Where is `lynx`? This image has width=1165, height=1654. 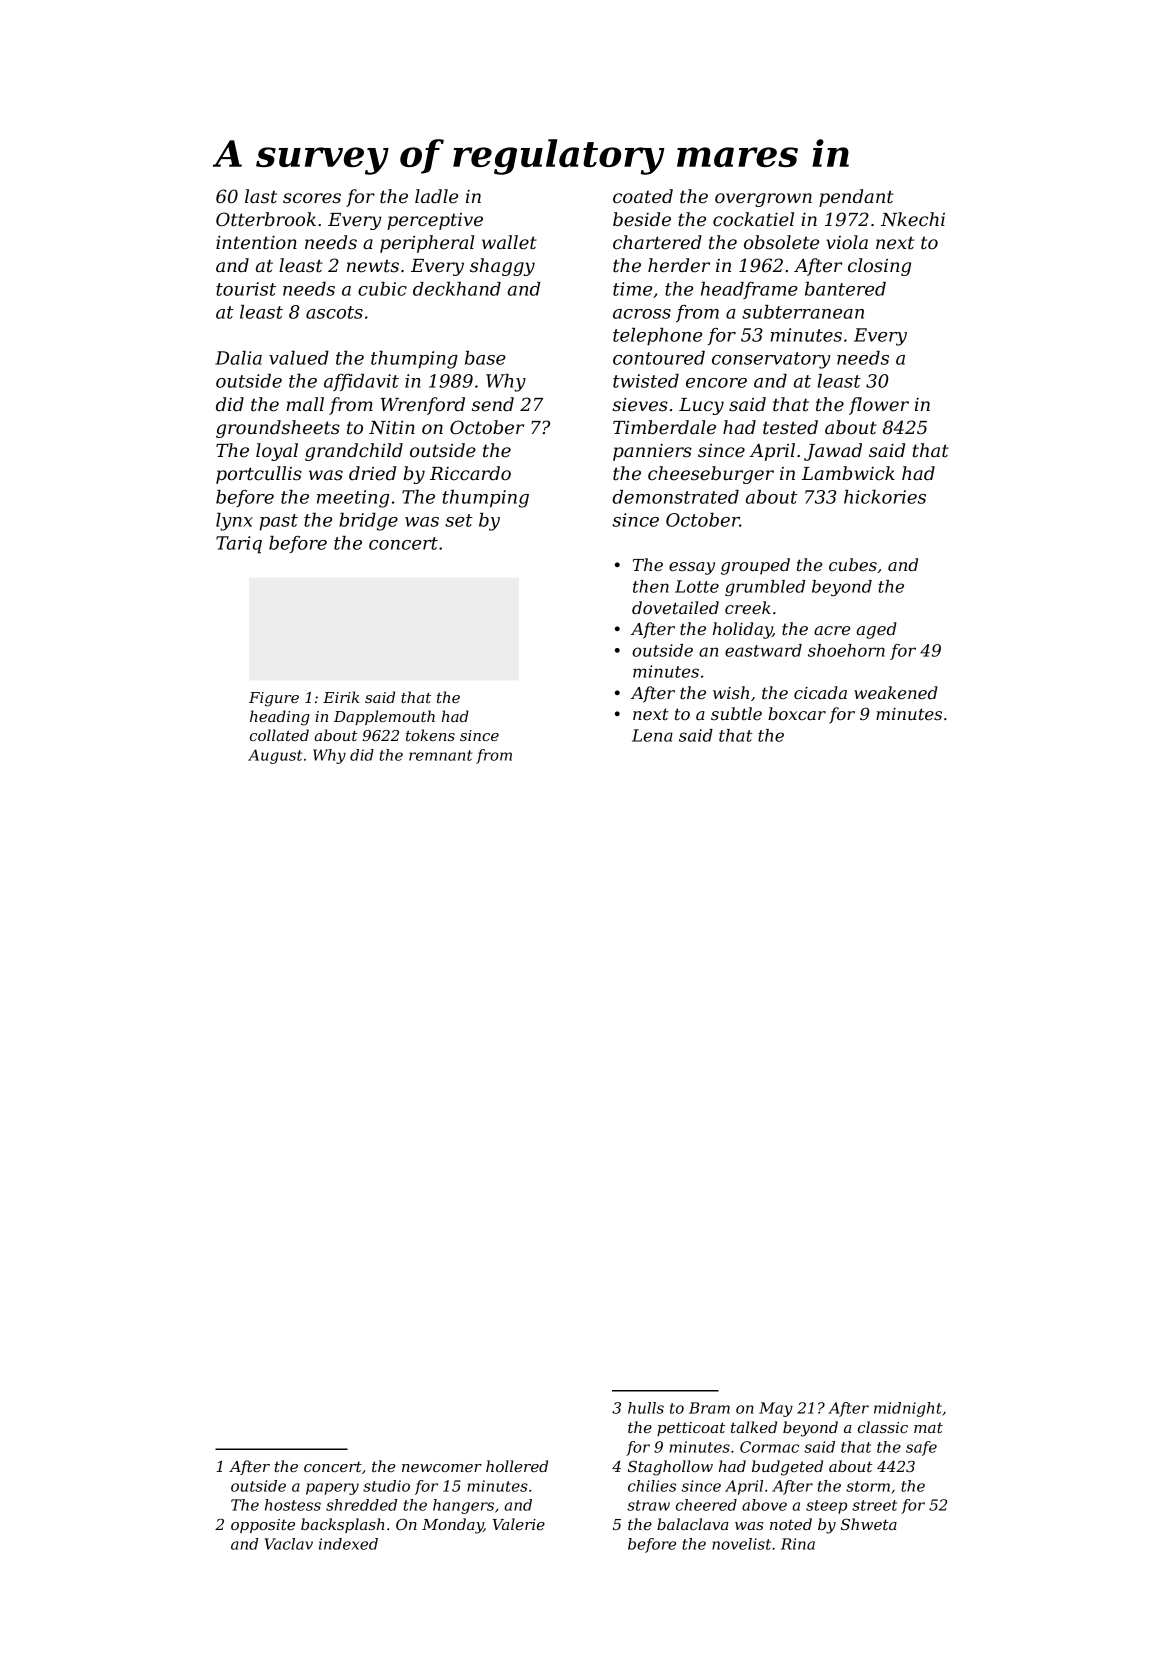 lynx is located at coordinates (234, 522).
